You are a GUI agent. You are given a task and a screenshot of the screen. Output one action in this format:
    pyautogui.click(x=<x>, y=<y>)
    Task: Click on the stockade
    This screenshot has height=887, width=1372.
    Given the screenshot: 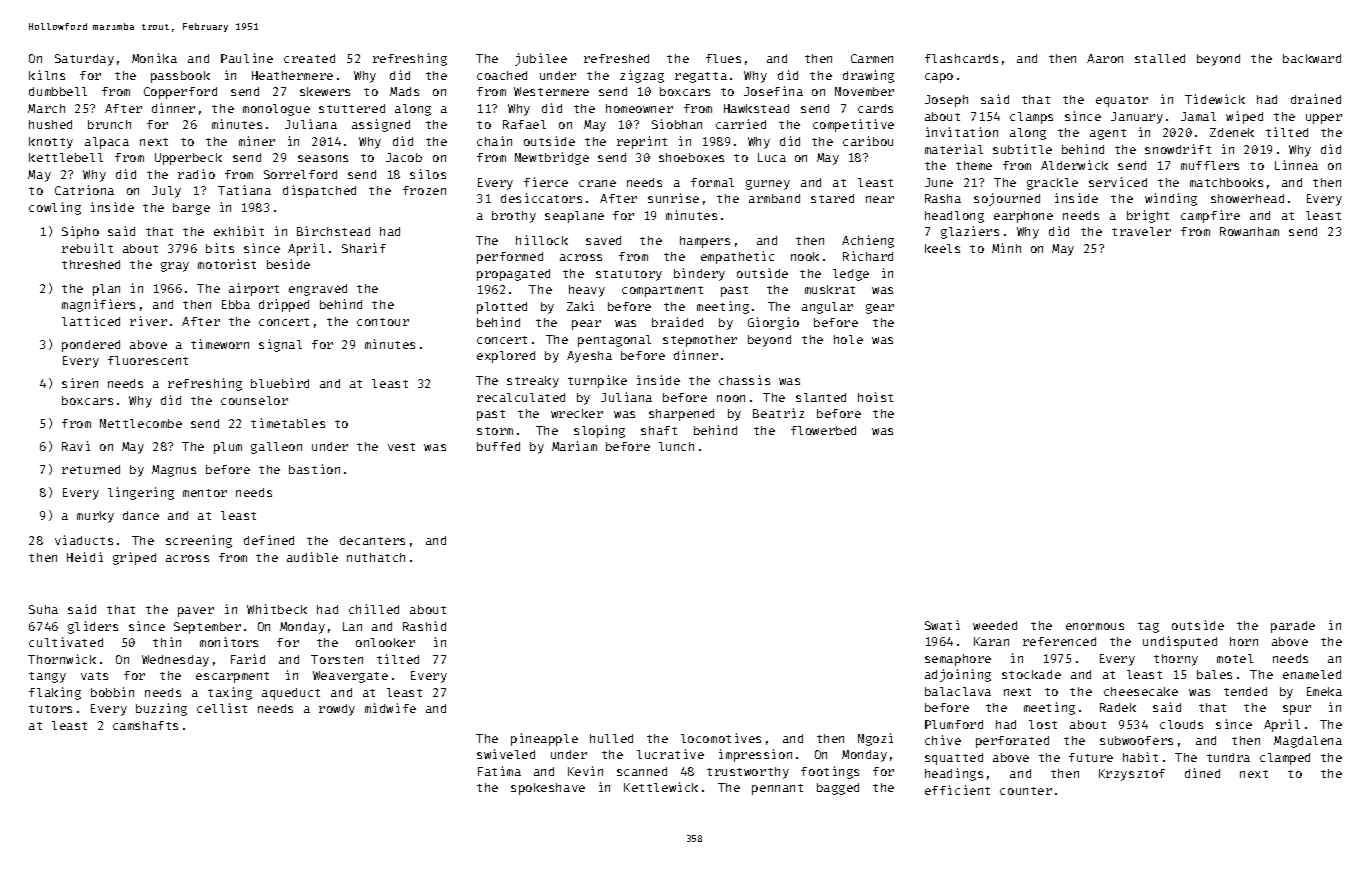 What is the action you would take?
    pyautogui.click(x=1031, y=674)
